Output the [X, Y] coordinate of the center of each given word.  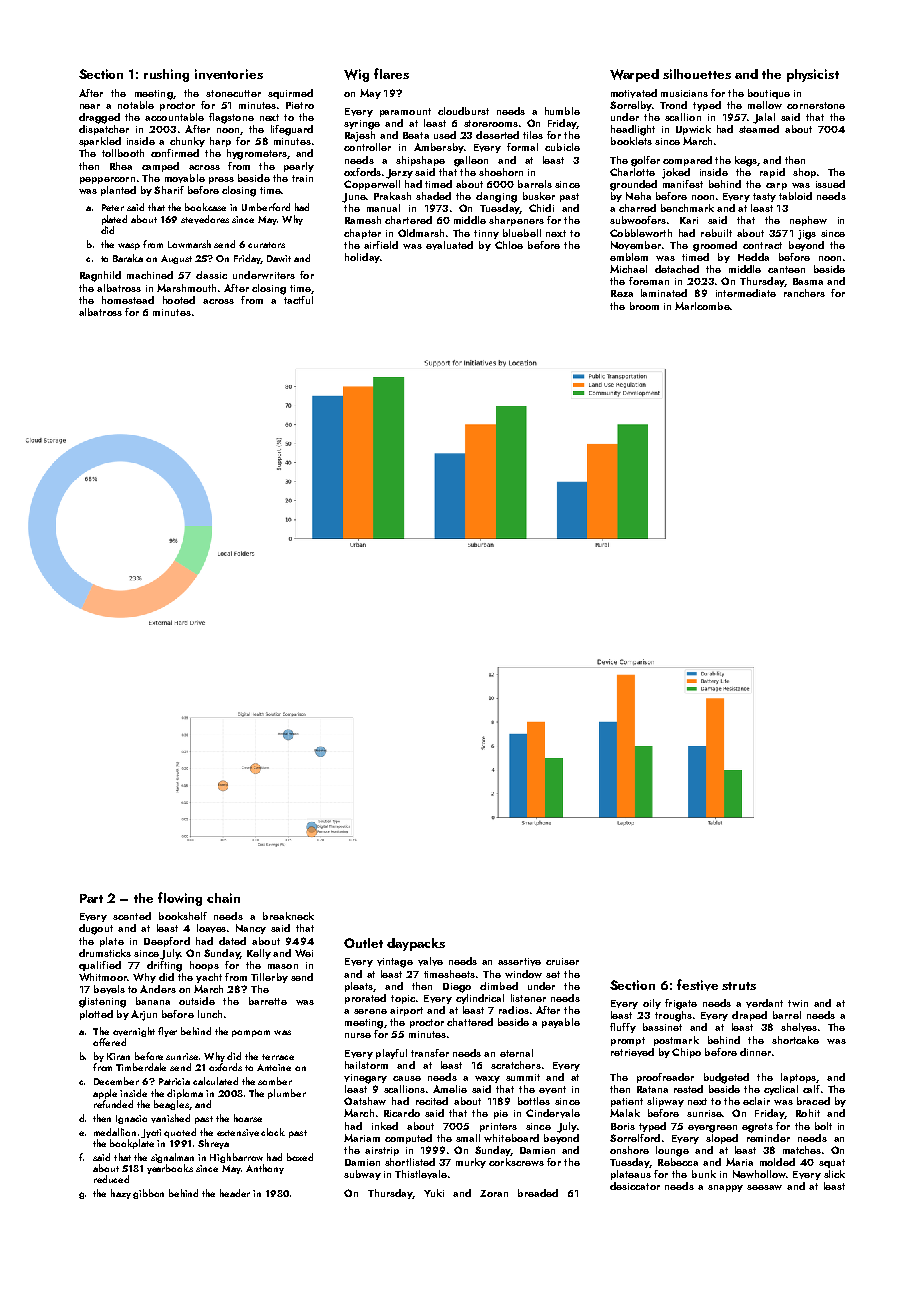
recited [432, 1101]
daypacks [416, 944]
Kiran [118, 1056]
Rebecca [678, 1162]
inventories [229, 74]
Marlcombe [702, 306]
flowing [180, 899]
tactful [298, 300]
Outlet [363, 943]
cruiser [562, 961]
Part [91, 898]
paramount [405, 112]
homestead [128, 300]
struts [739, 986]
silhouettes [697, 74]
